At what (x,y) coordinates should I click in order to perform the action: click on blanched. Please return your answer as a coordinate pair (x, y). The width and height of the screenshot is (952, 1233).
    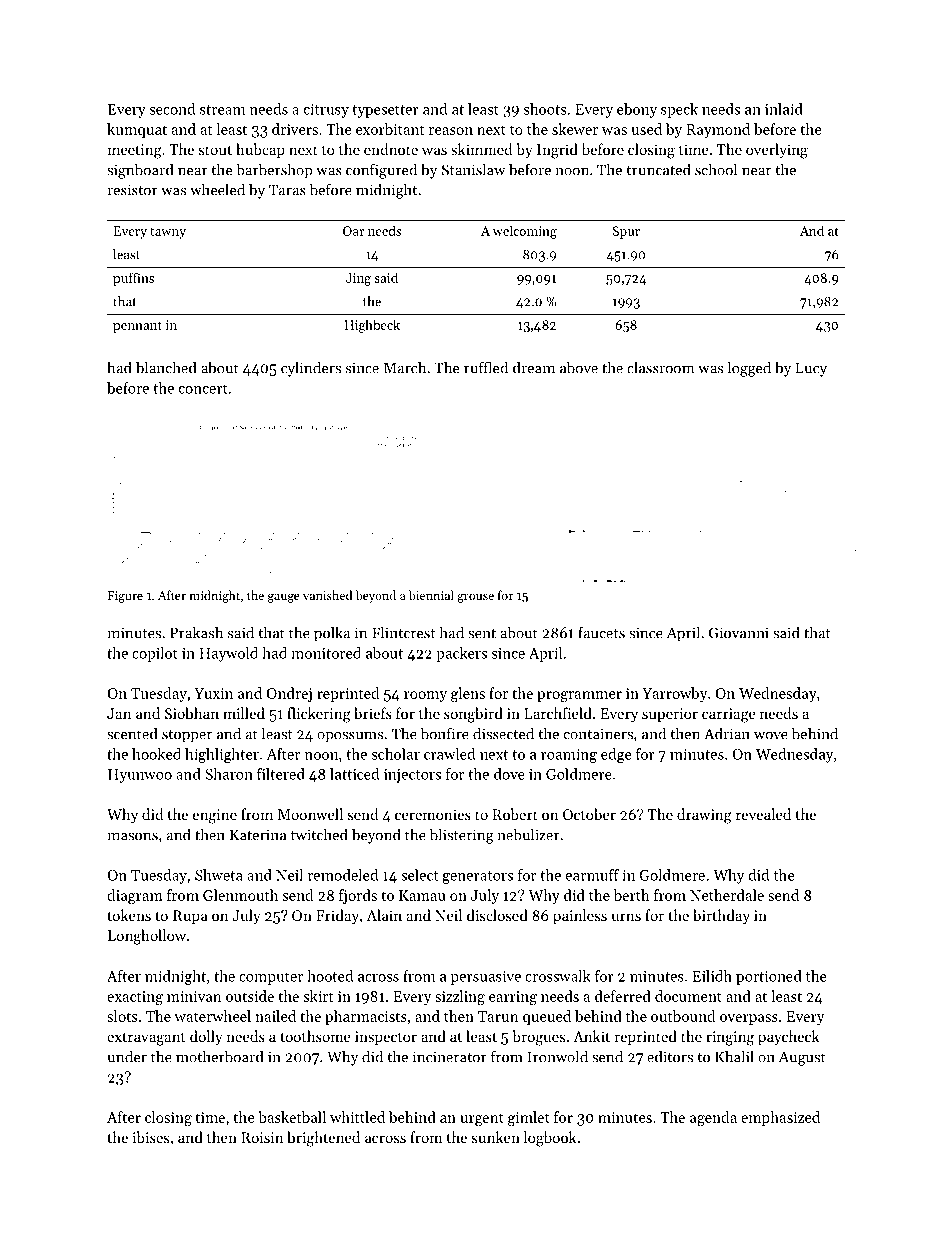
    Looking at the image, I should click on (166, 367).
